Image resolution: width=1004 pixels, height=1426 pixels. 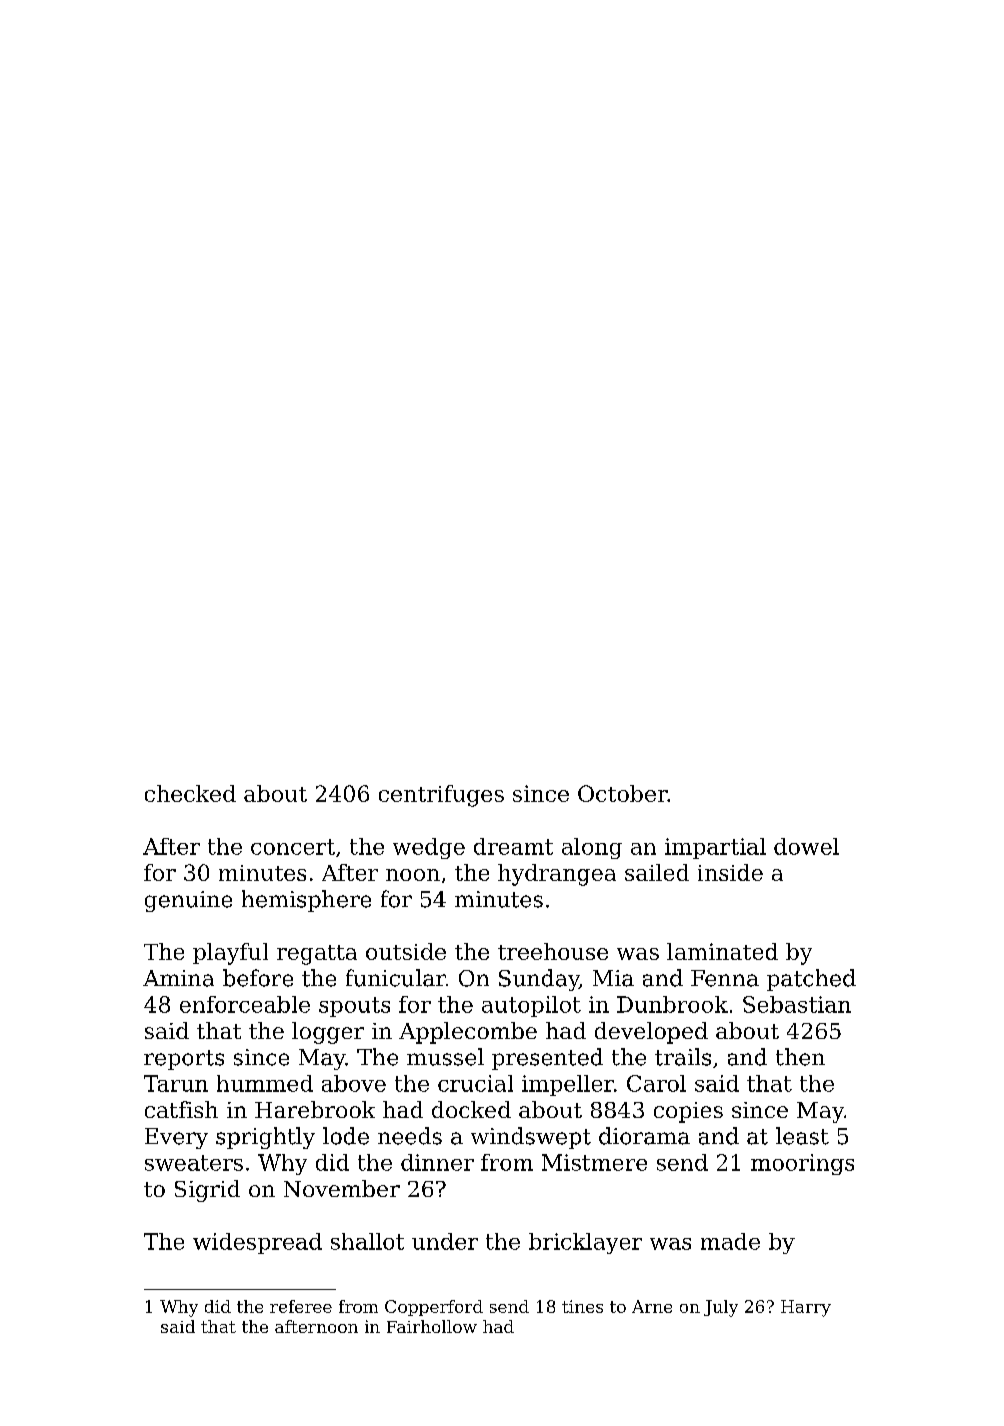 What do you see at coordinates (342, 1188) in the screenshot?
I see `November` at bounding box center [342, 1188].
